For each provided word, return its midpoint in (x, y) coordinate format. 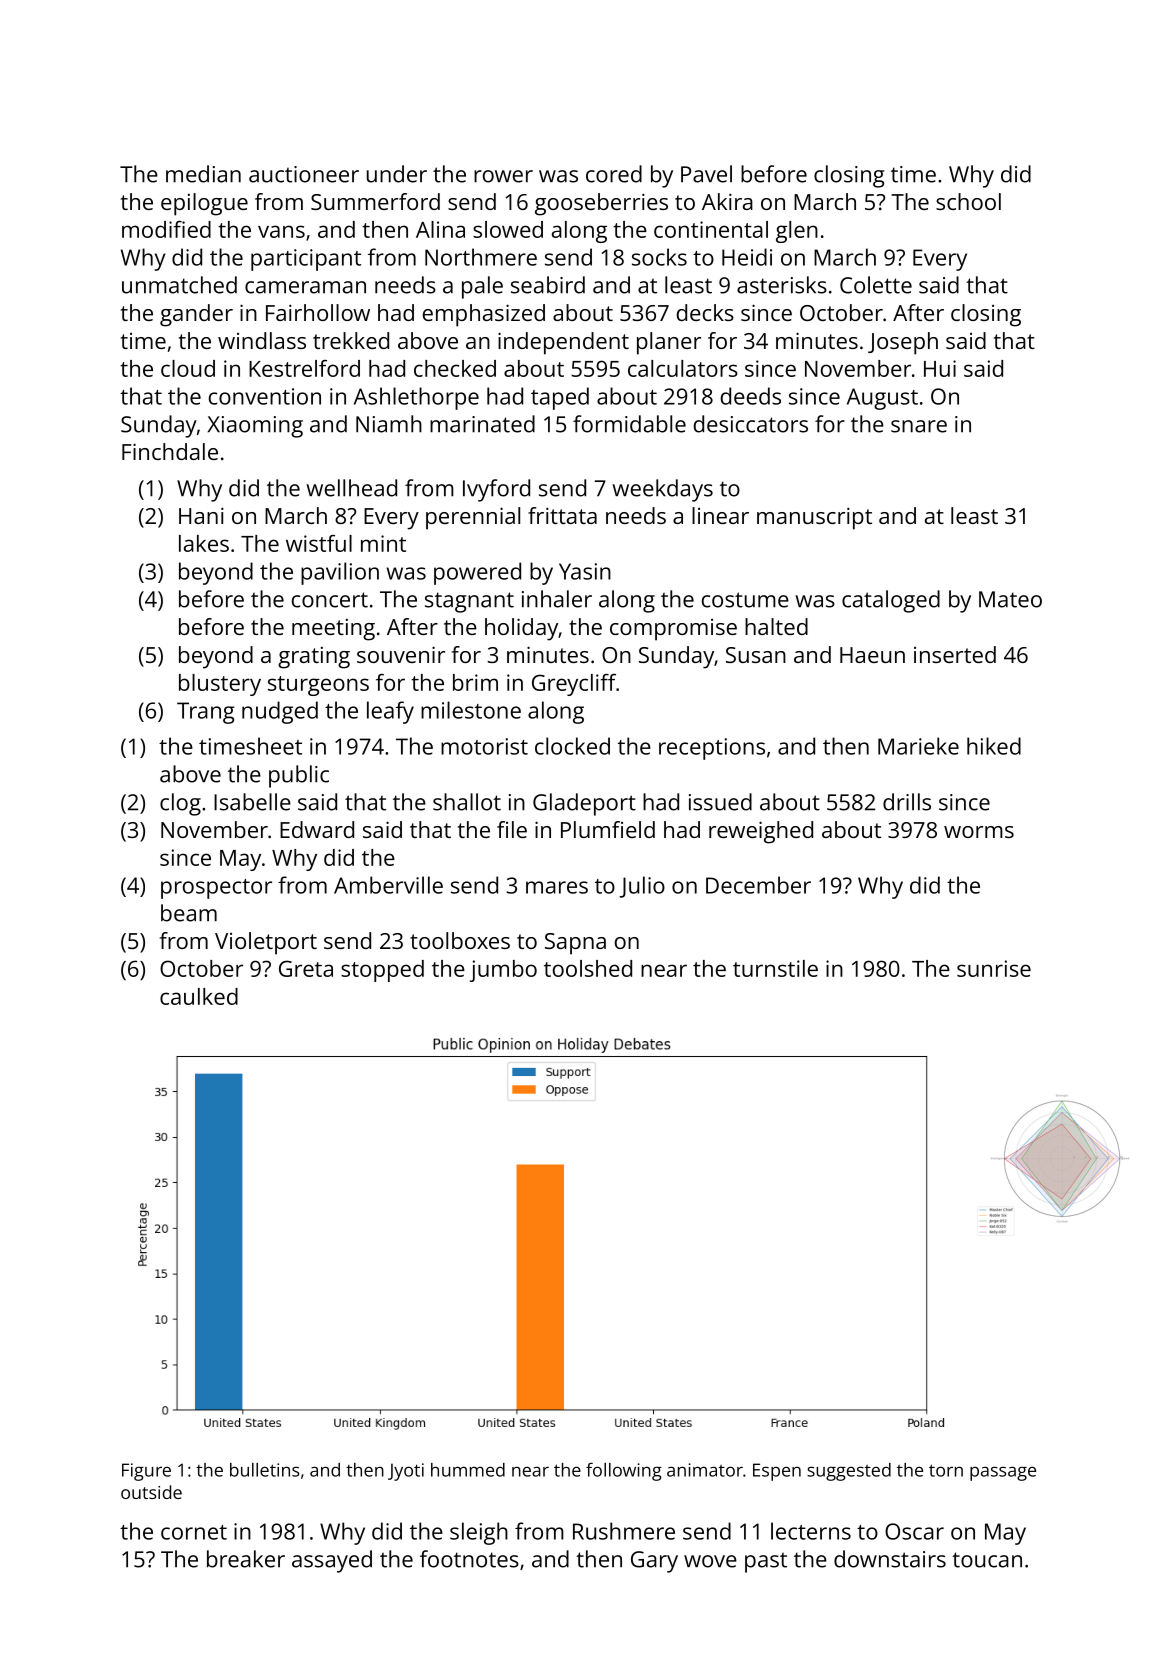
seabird (548, 285)
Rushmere (624, 1531)
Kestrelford (304, 368)
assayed (332, 1561)
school (968, 201)
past (766, 1563)
